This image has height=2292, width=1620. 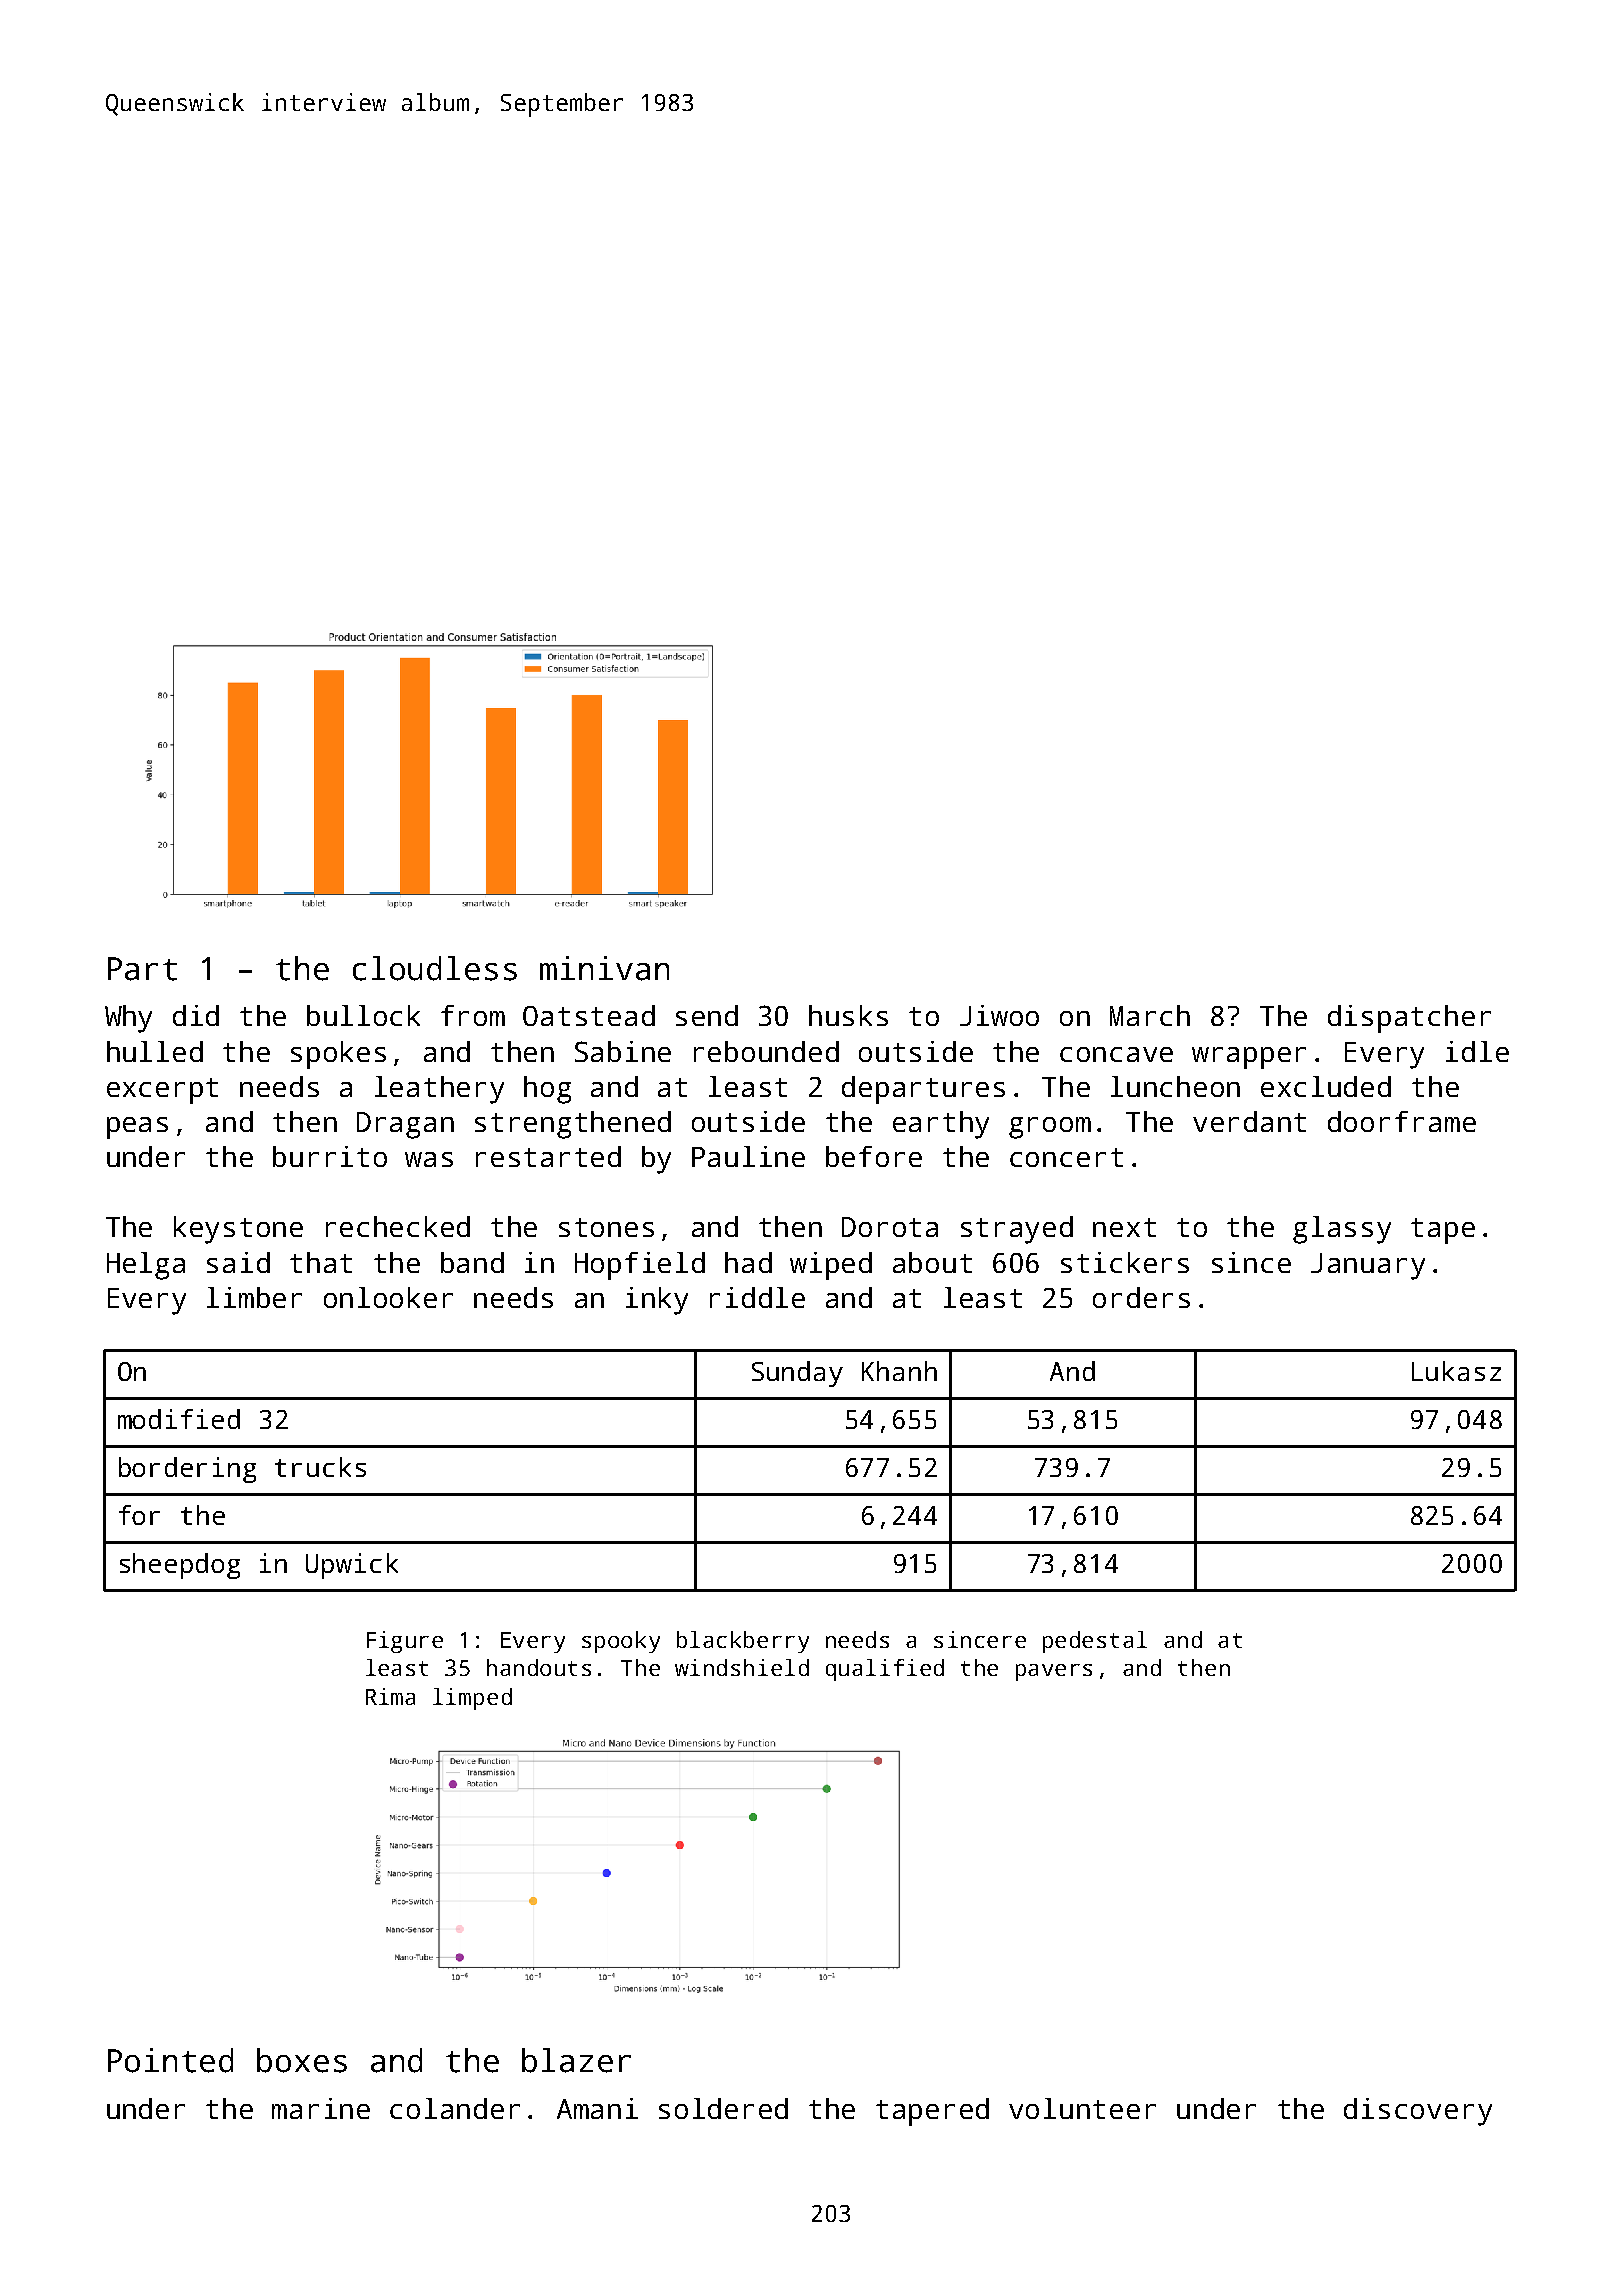 What do you see at coordinates (390, 1696) in the image?
I see `Rima` at bounding box center [390, 1696].
